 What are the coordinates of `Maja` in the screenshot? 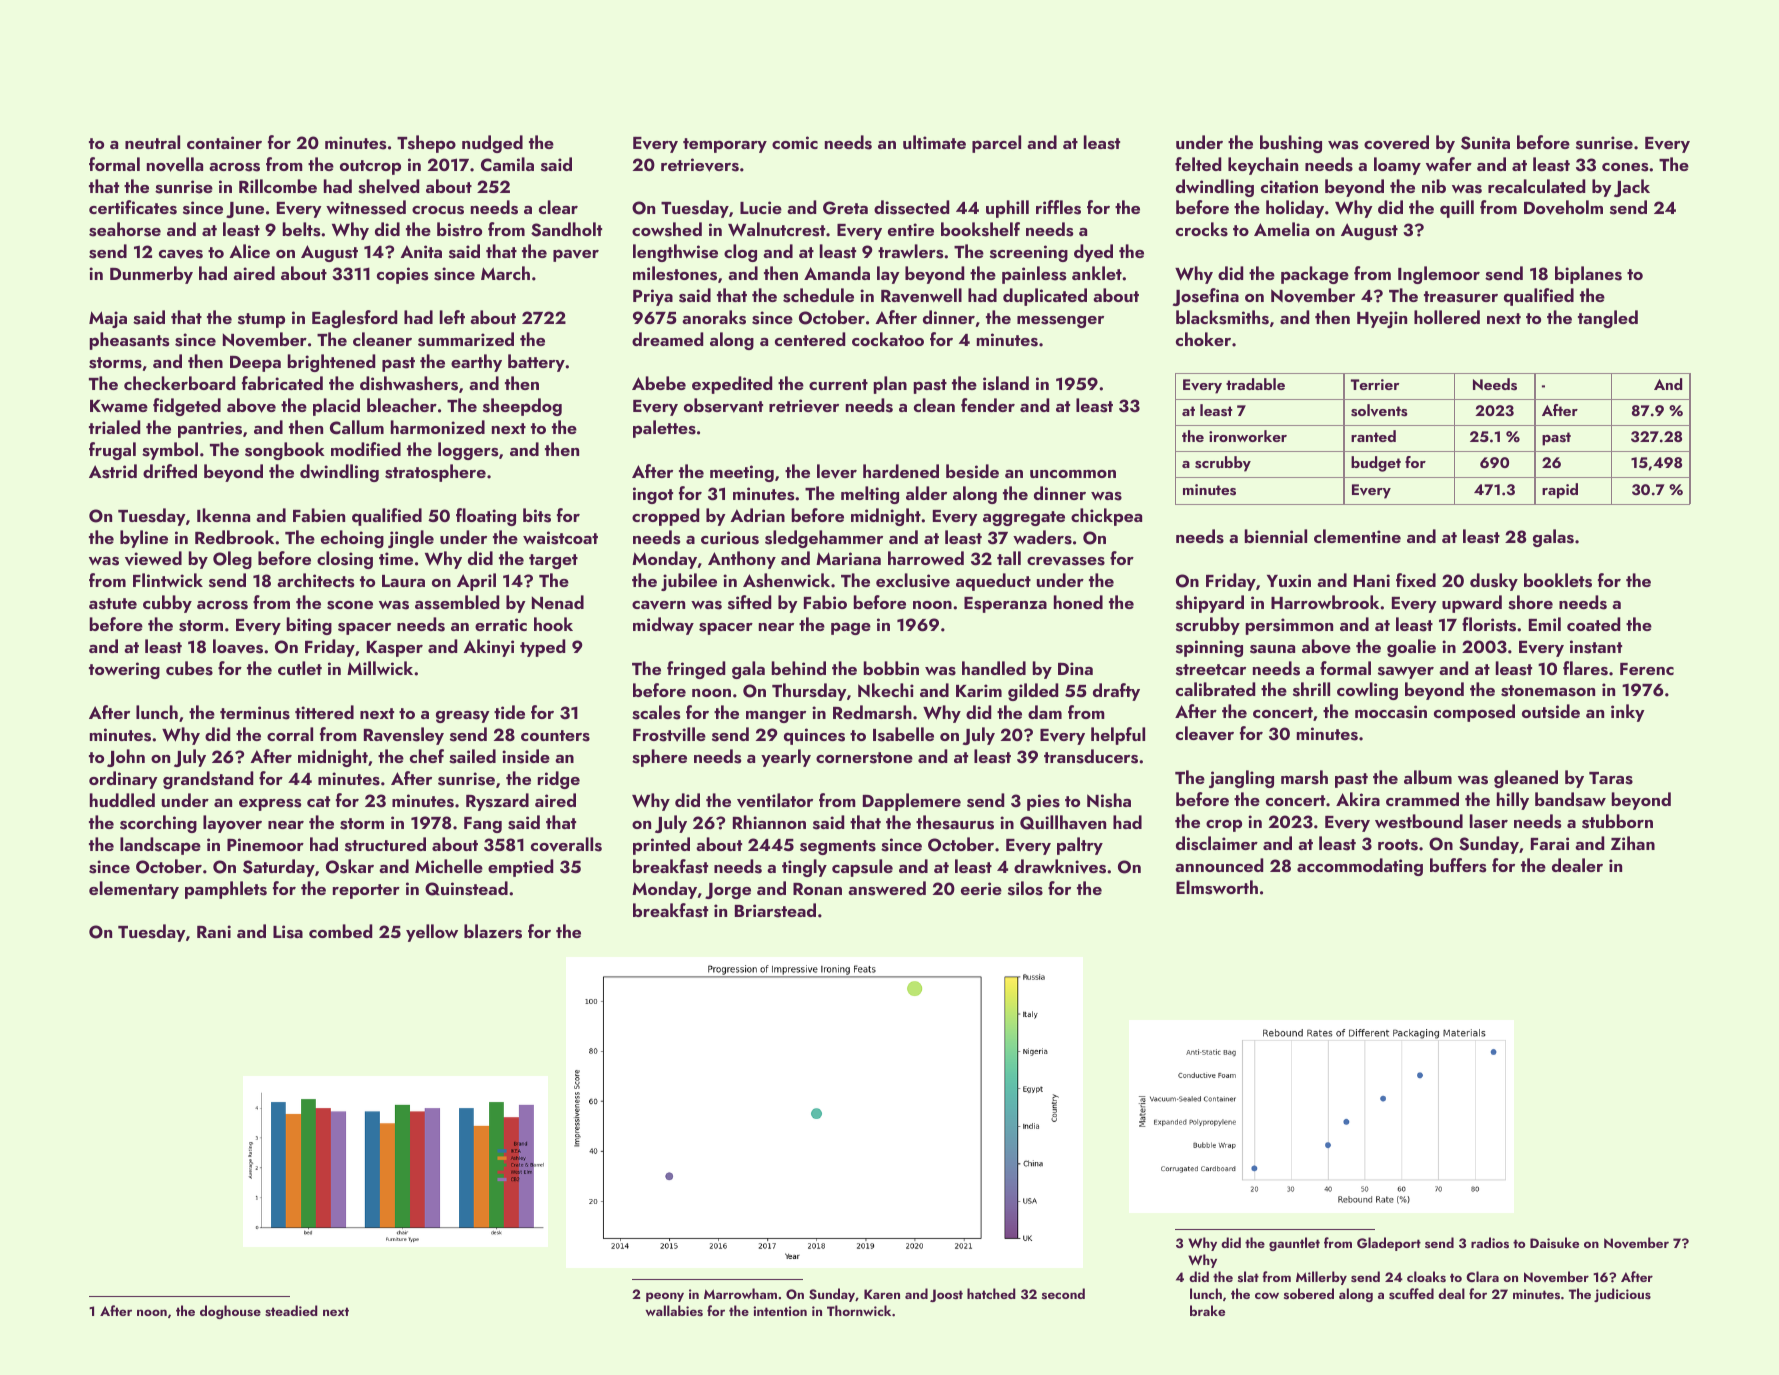 It's located at (108, 319).
